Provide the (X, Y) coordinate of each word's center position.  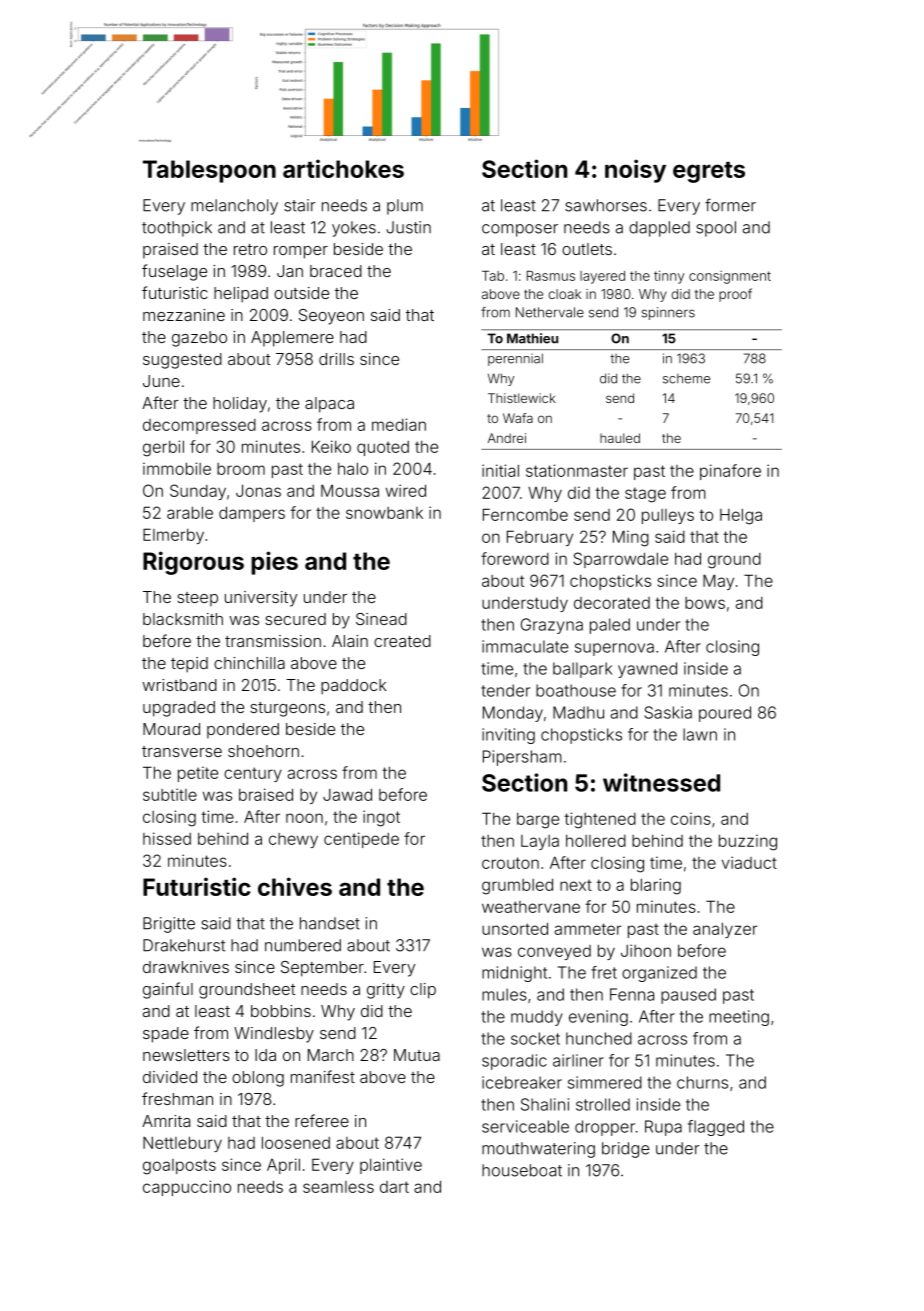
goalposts (179, 1167)
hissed (167, 838)
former (730, 205)
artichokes (343, 168)
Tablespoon (209, 171)
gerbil (163, 448)
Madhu (578, 712)
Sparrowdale (620, 560)
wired (406, 490)
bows (705, 603)
